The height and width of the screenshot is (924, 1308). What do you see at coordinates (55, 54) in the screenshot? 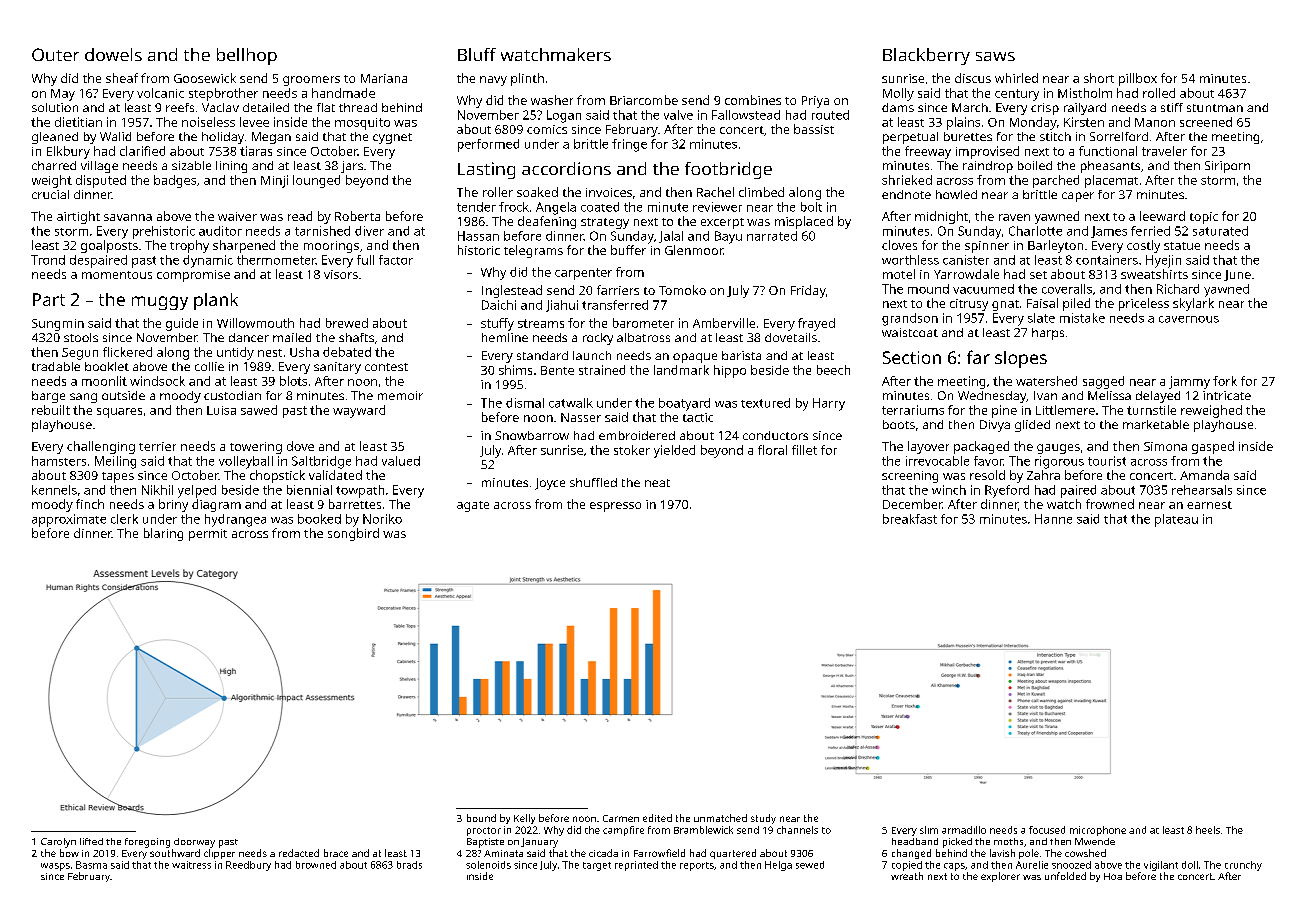
I see `Outer` at bounding box center [55, 54].
